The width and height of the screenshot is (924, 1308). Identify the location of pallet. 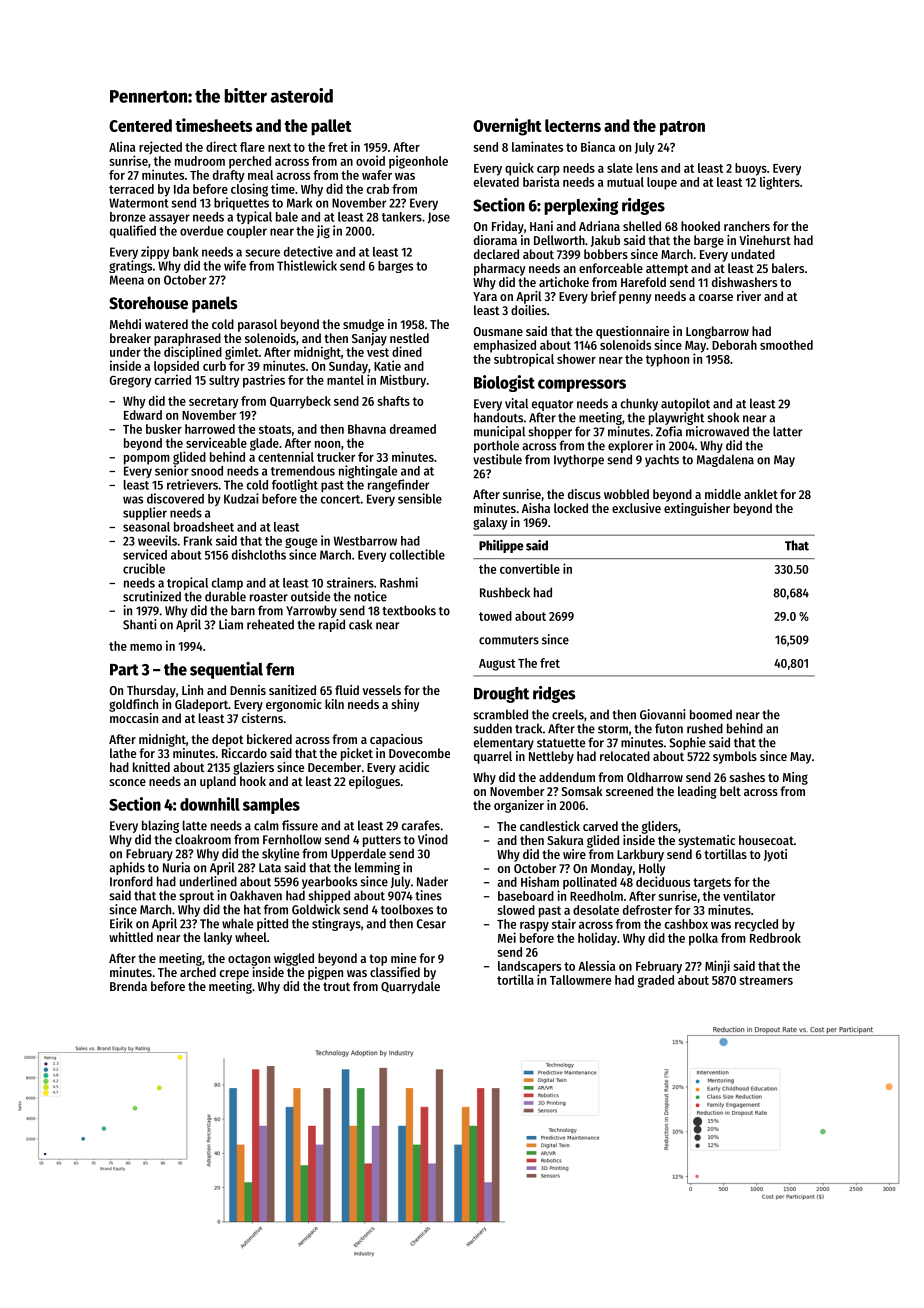
(331, 127).
